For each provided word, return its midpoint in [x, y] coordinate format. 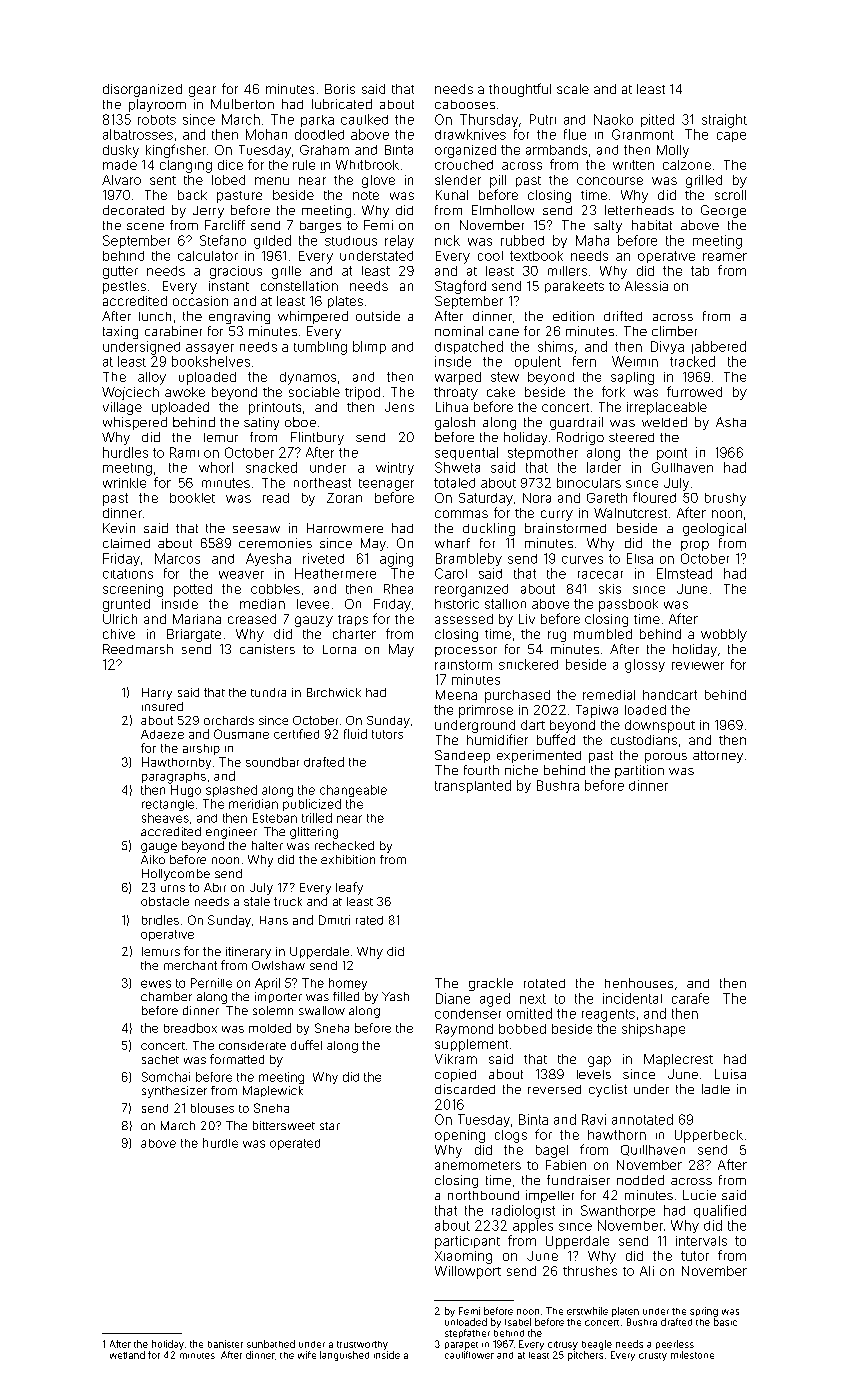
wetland [127, 1355]
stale [257, 901]
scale [573, 89]
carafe [690, 998]
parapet [461, 1346]
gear [202, 91]
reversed [554, 1089]
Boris [340, 89]
